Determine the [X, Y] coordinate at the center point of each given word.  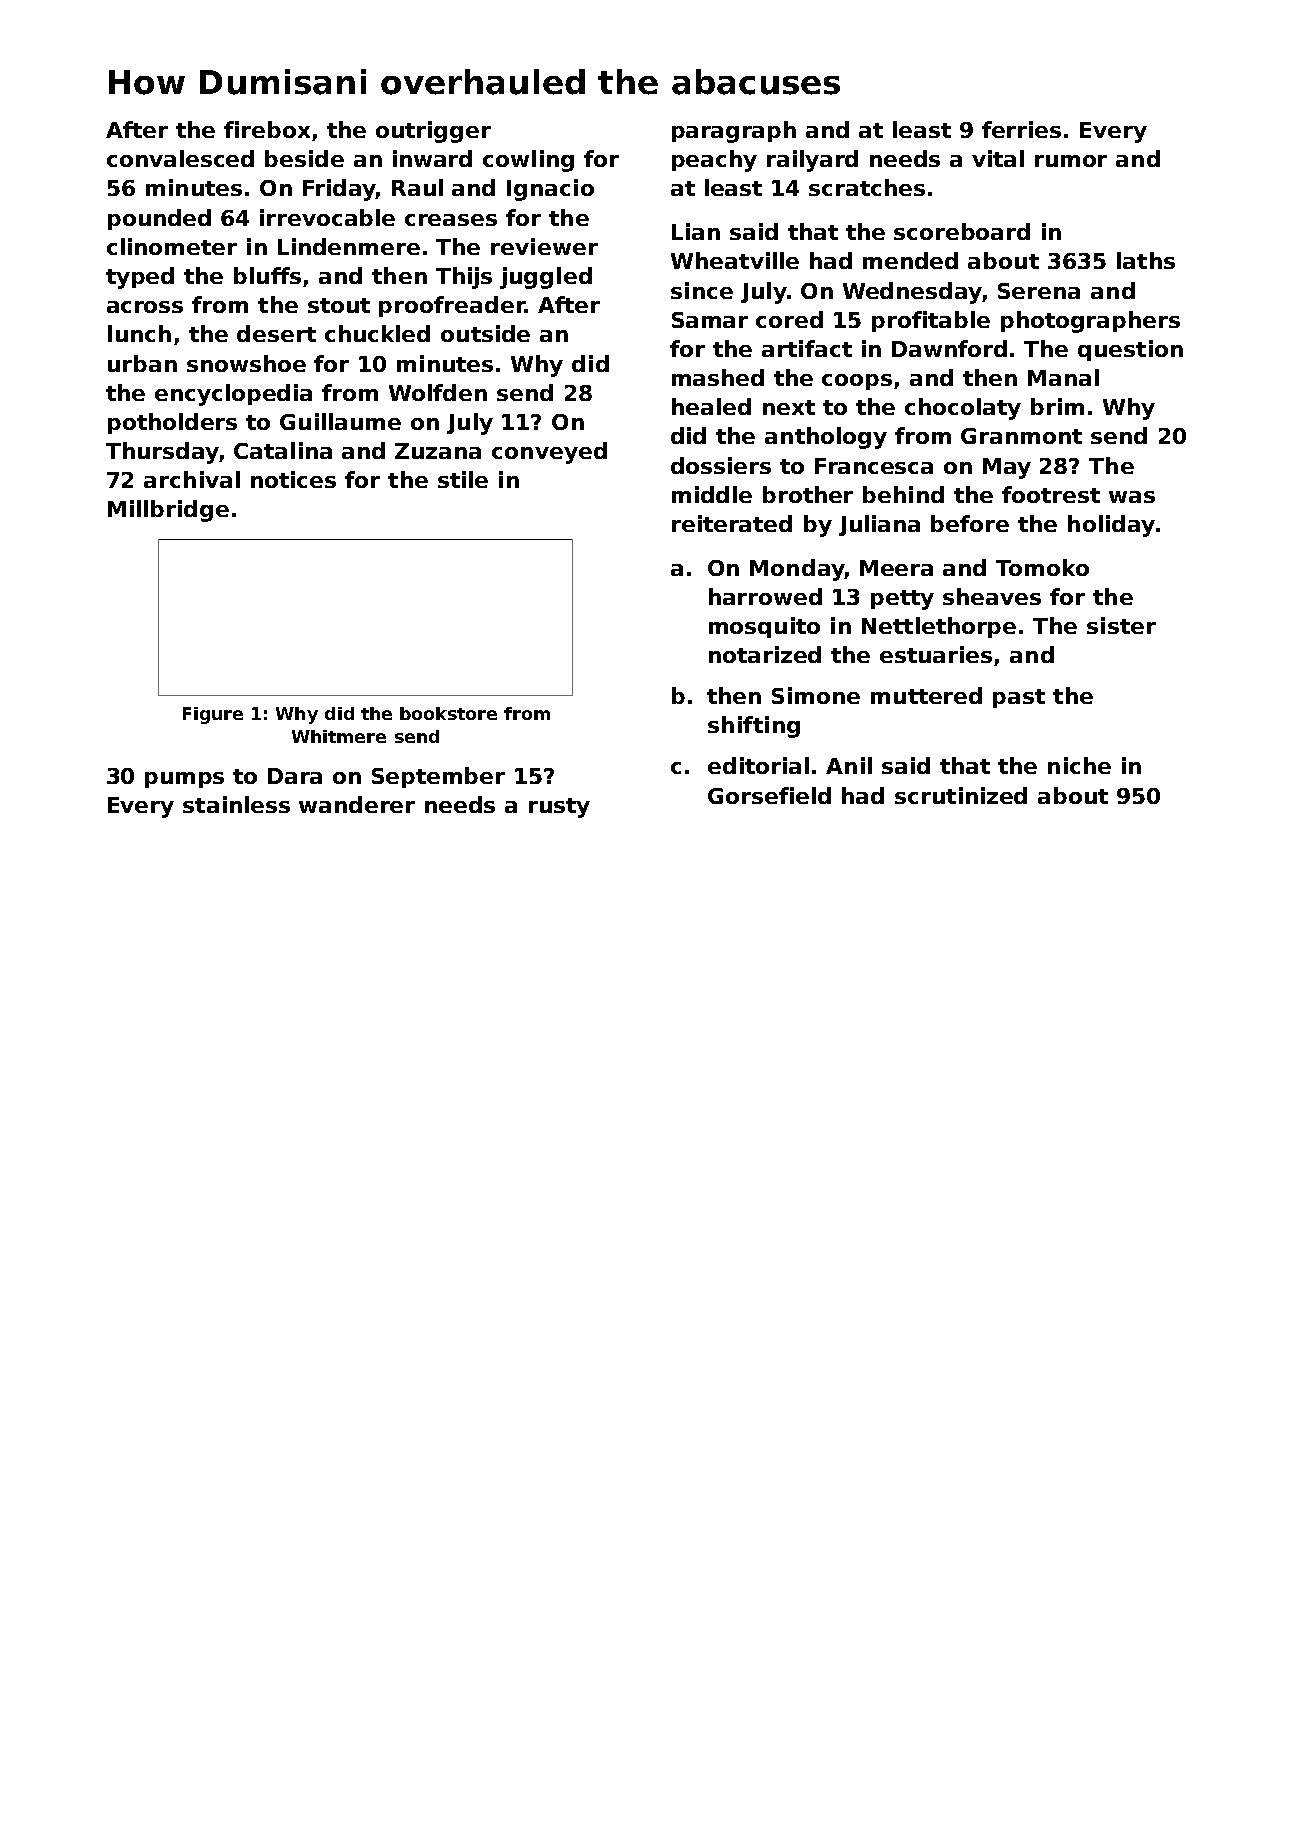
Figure [213, 715]
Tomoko [1042, 567]
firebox [267, 129]
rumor [1071, 161]
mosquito [764, 627]
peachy [714, 161]
